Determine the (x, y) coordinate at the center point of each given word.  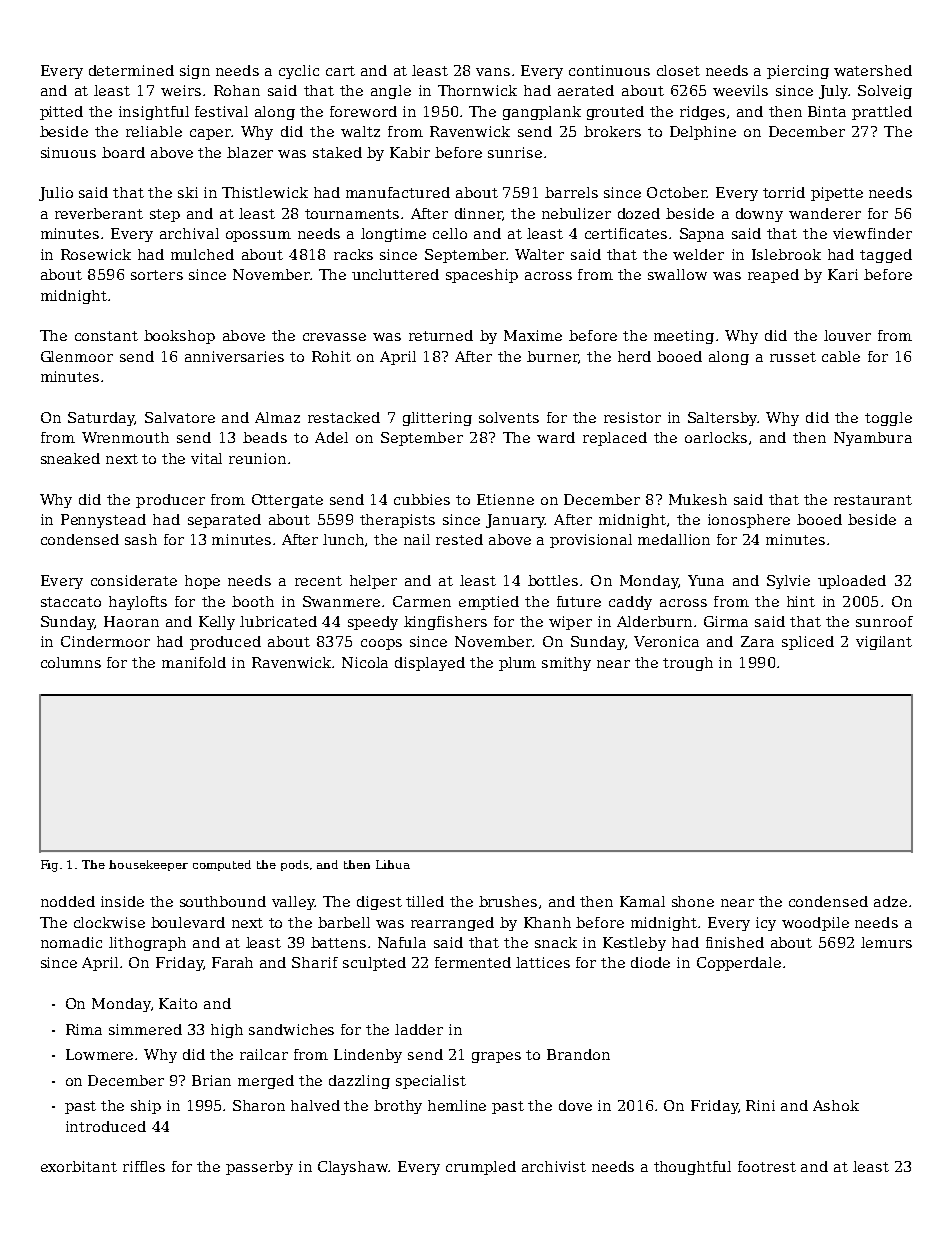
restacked (344, 417)
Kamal (642, 901)
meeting (684, 337)
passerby (259, 1168)
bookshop (179, 337)
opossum (258, 236)
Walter (539, 254)
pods (295, 865)
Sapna (702, 235)
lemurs (886, 942)
